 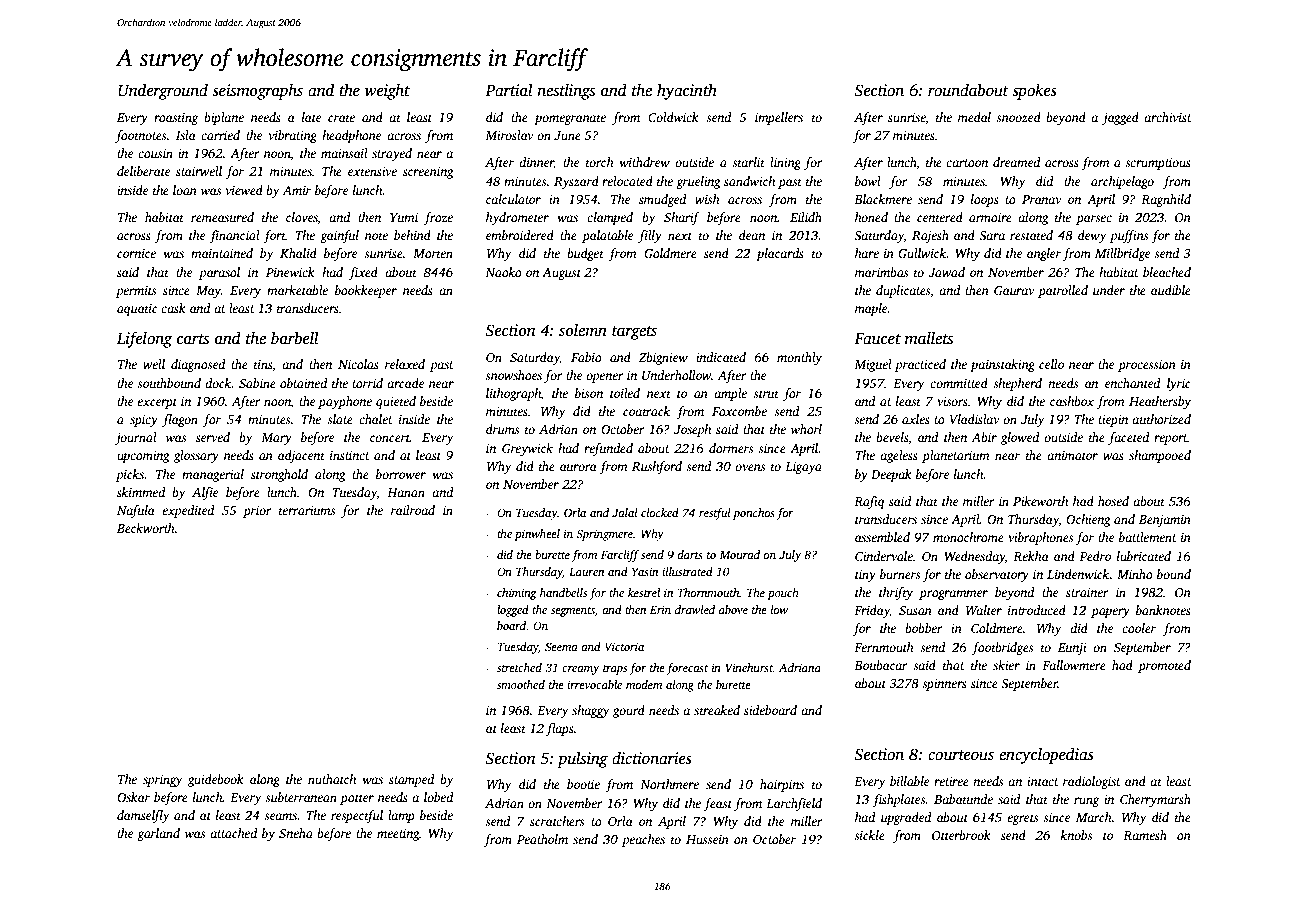 I want to click on weight, so click(x=387, y=91).
